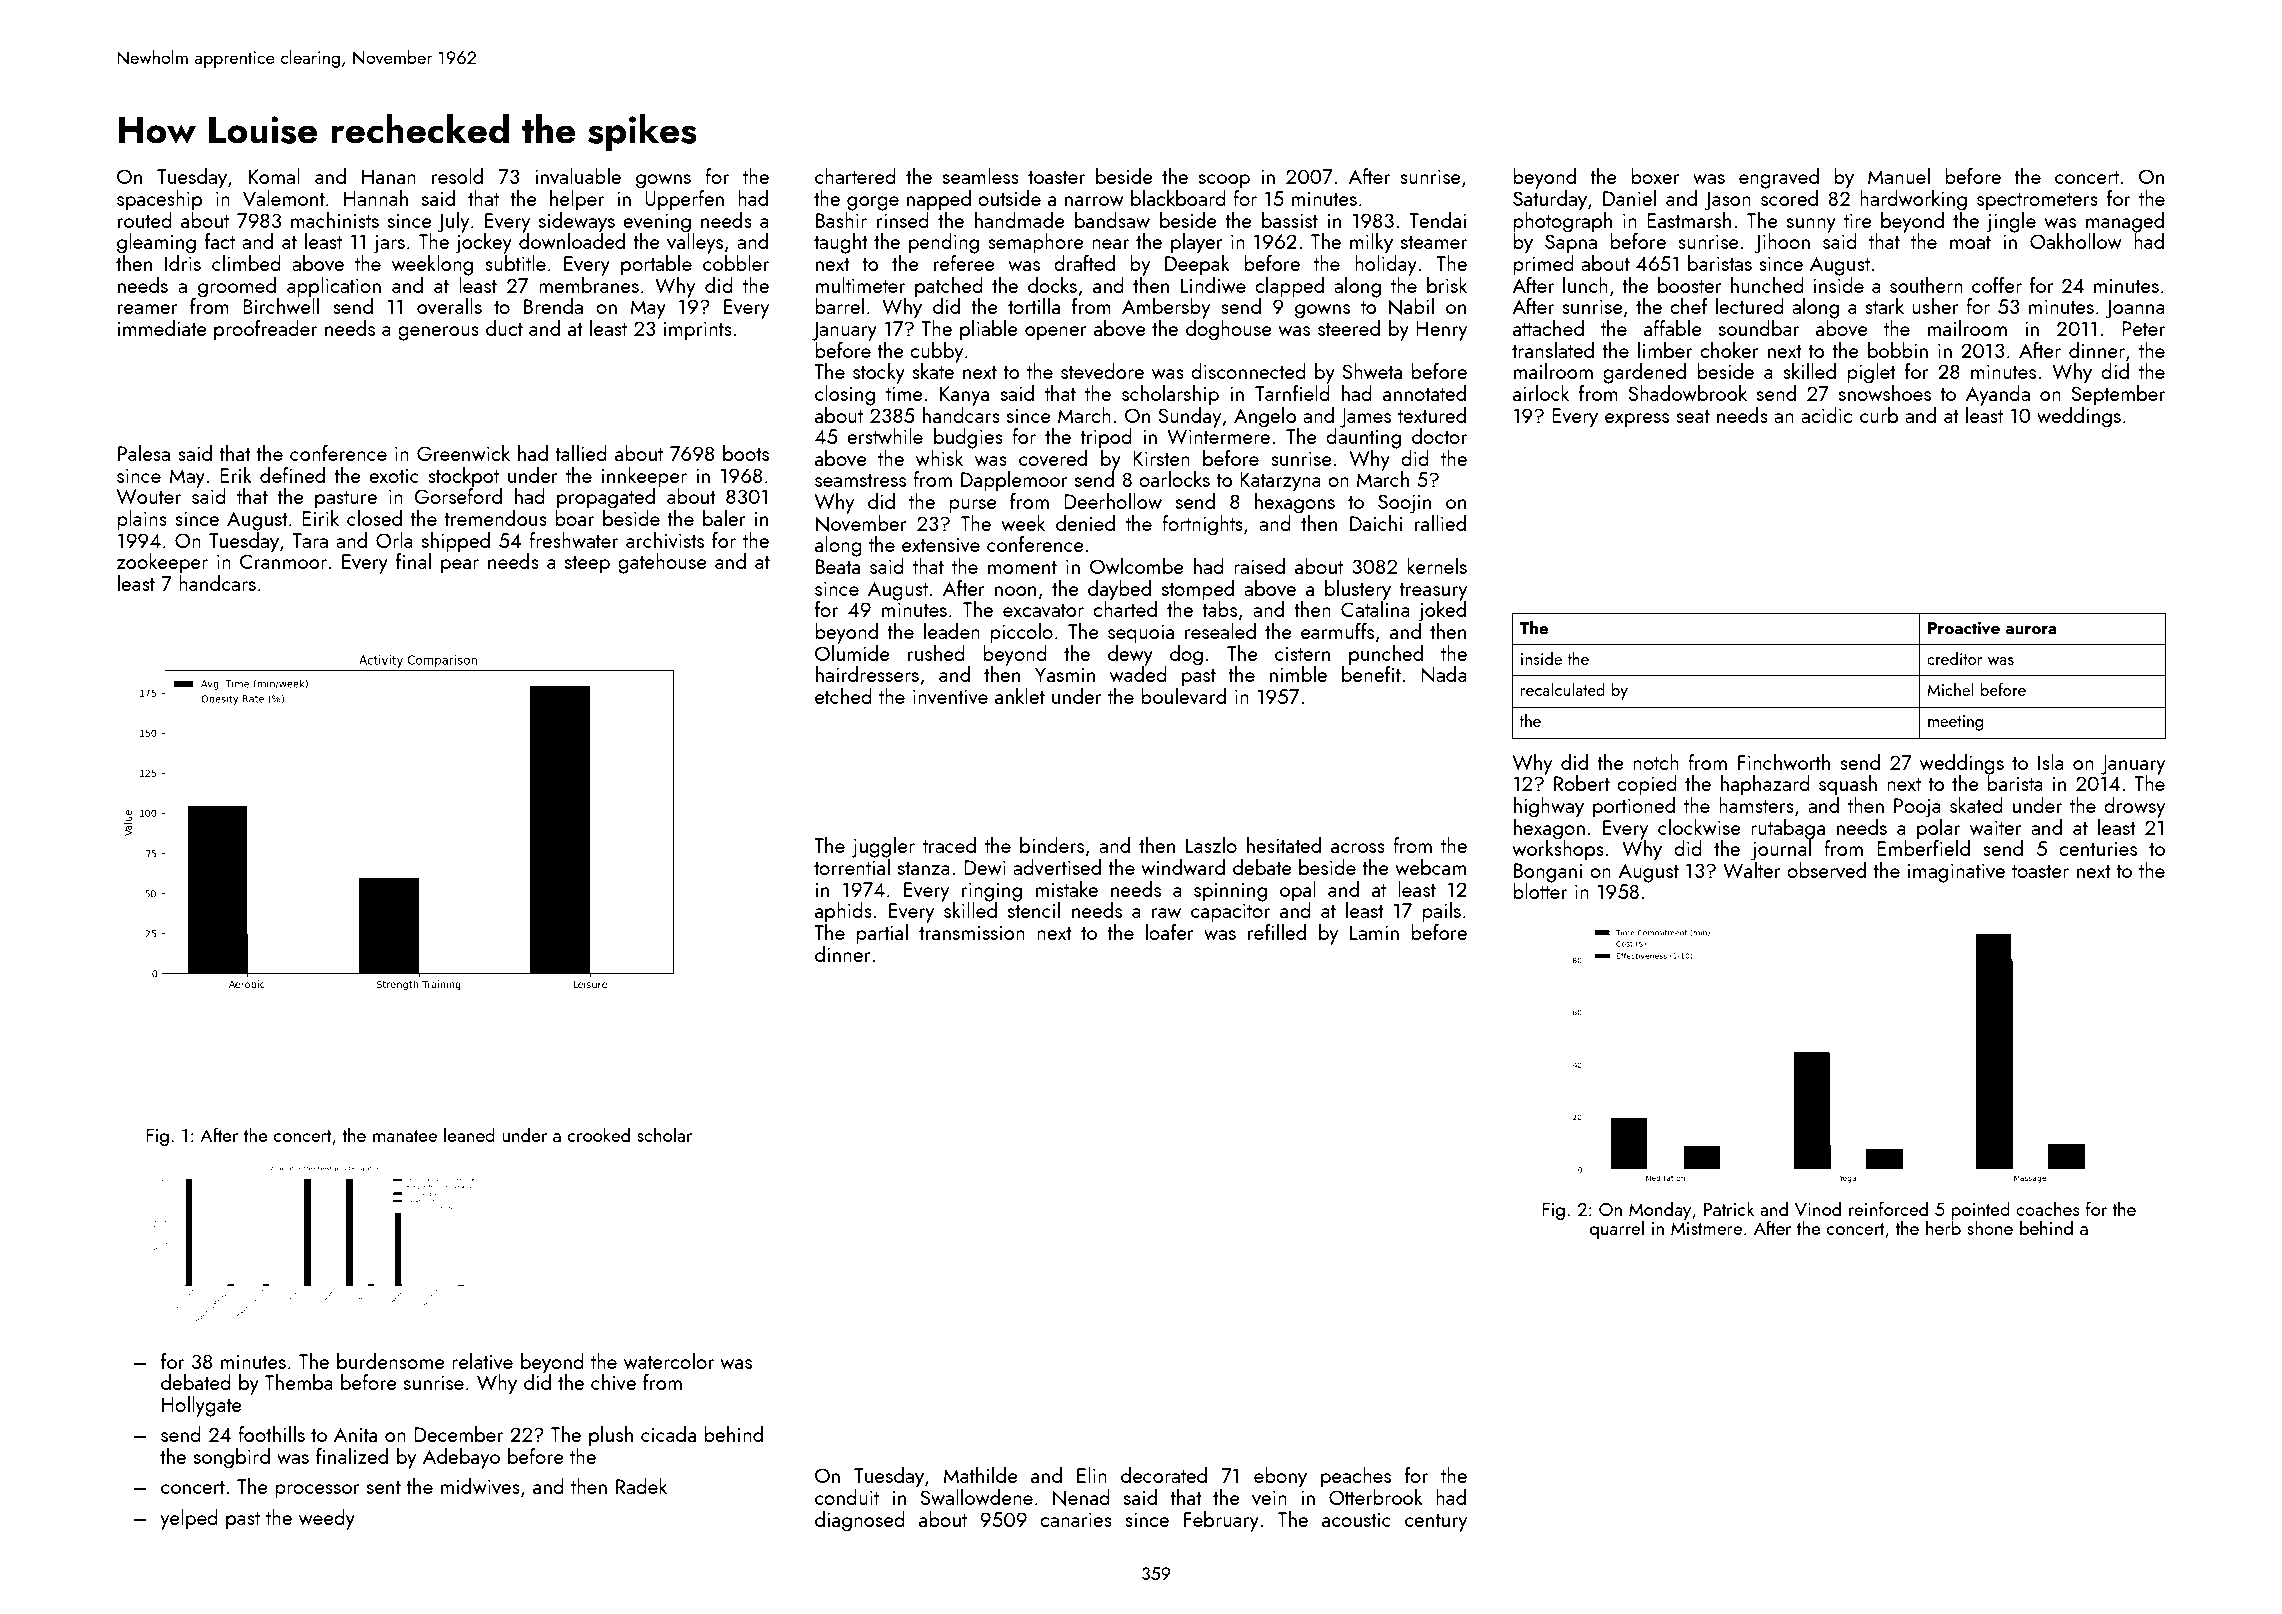 This screenshot has height=1614, width=2282. Describe the element at coordinates (389, 176) in the screenshot. I see `Hanan` at that location.
